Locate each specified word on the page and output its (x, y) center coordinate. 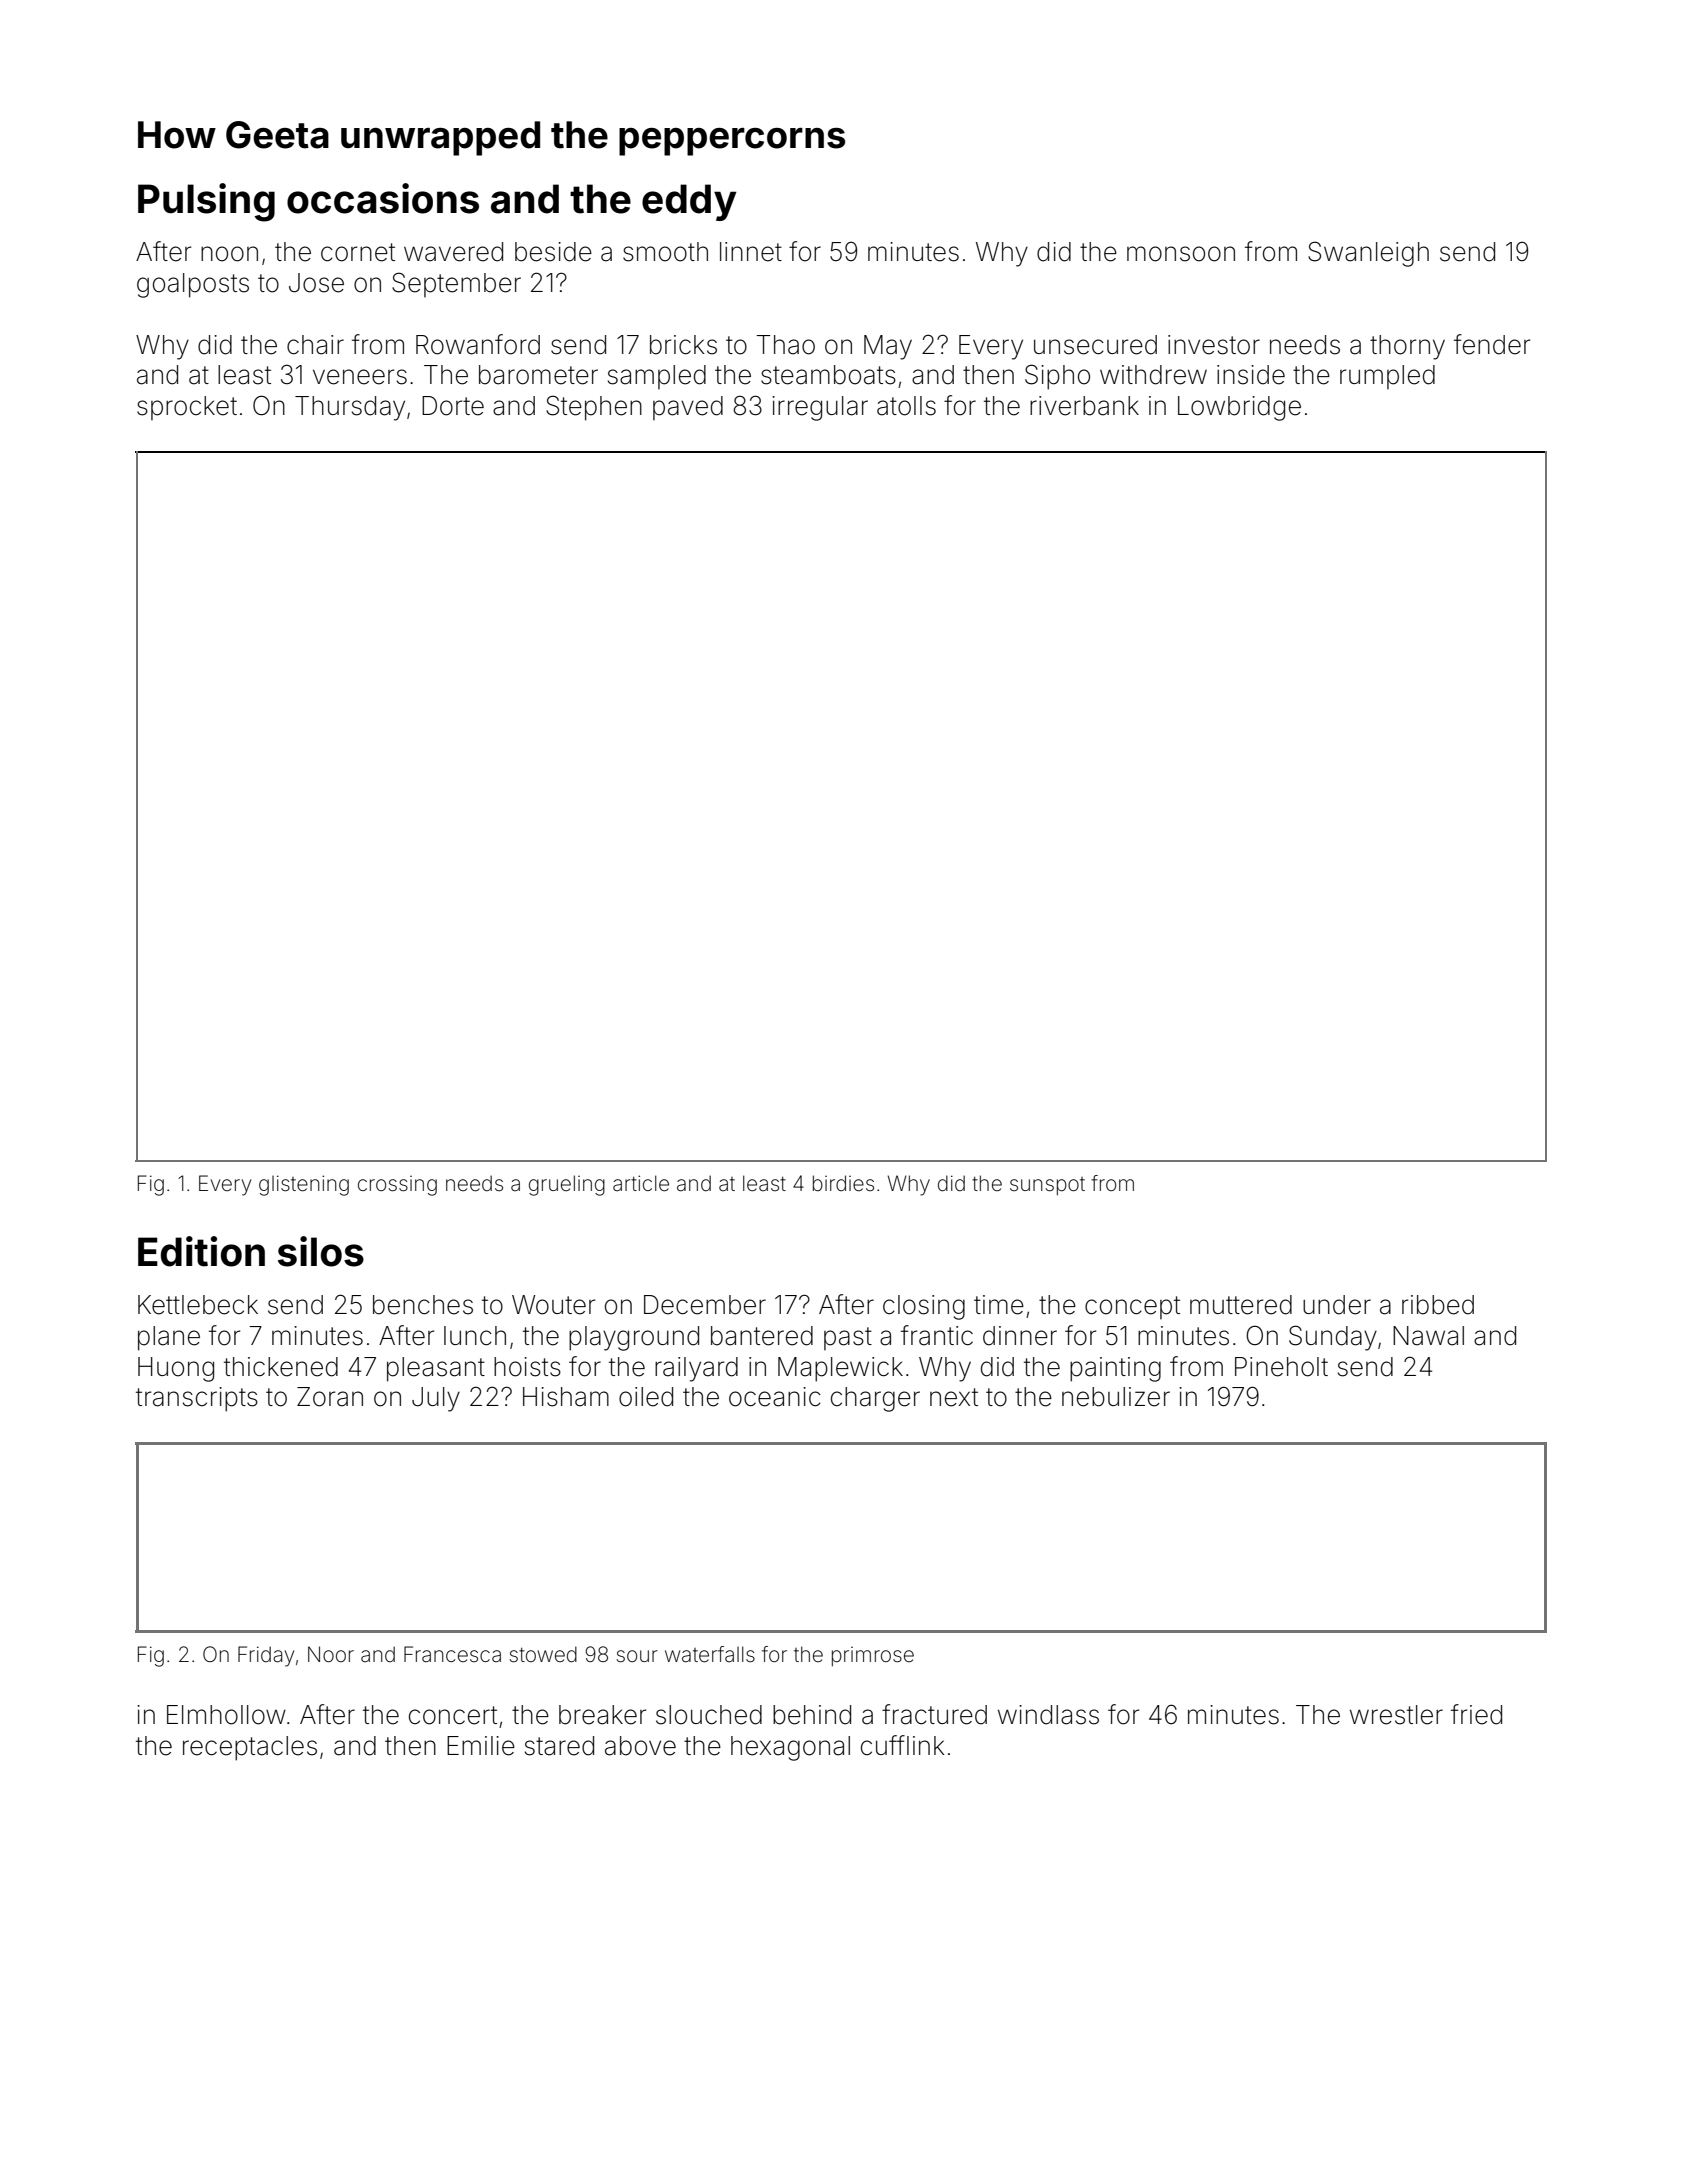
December (705, 1305)
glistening (304, 1185)
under (1337, 1305)
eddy (689, 202)
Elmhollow (226, 1715)
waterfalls (710, 1654)
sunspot (1047, 1186)
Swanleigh (1368, 254)
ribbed (1438, 1305)
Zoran (330, 1397)
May (888, 347)
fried (1476, 1714)
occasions (383, 198)
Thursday (350, 408)
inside (1251, 375)
